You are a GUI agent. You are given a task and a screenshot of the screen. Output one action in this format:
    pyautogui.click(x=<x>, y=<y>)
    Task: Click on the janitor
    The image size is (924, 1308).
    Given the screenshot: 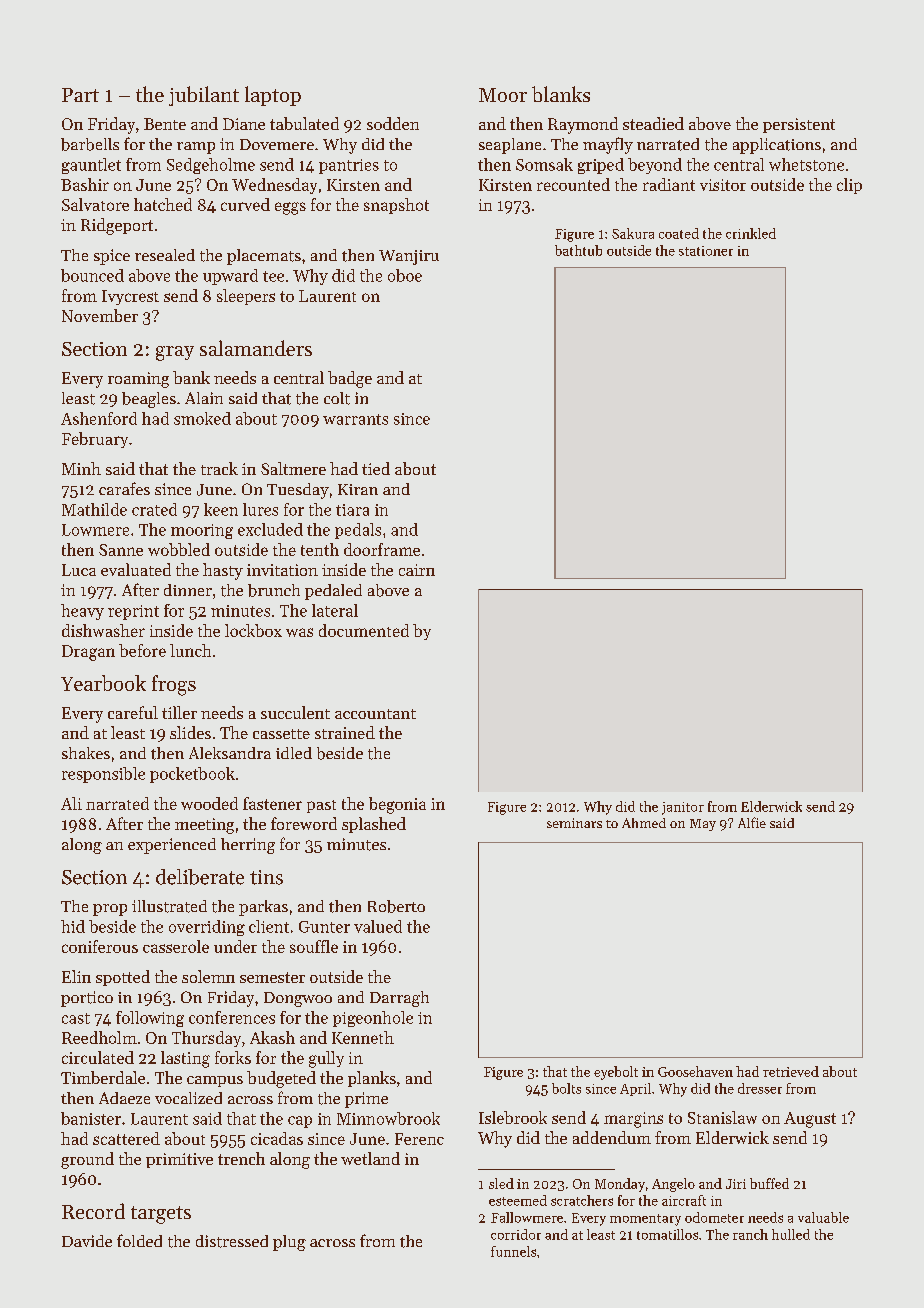 What is the action you would take?
    pyautogui.click(x=683, y=808)
